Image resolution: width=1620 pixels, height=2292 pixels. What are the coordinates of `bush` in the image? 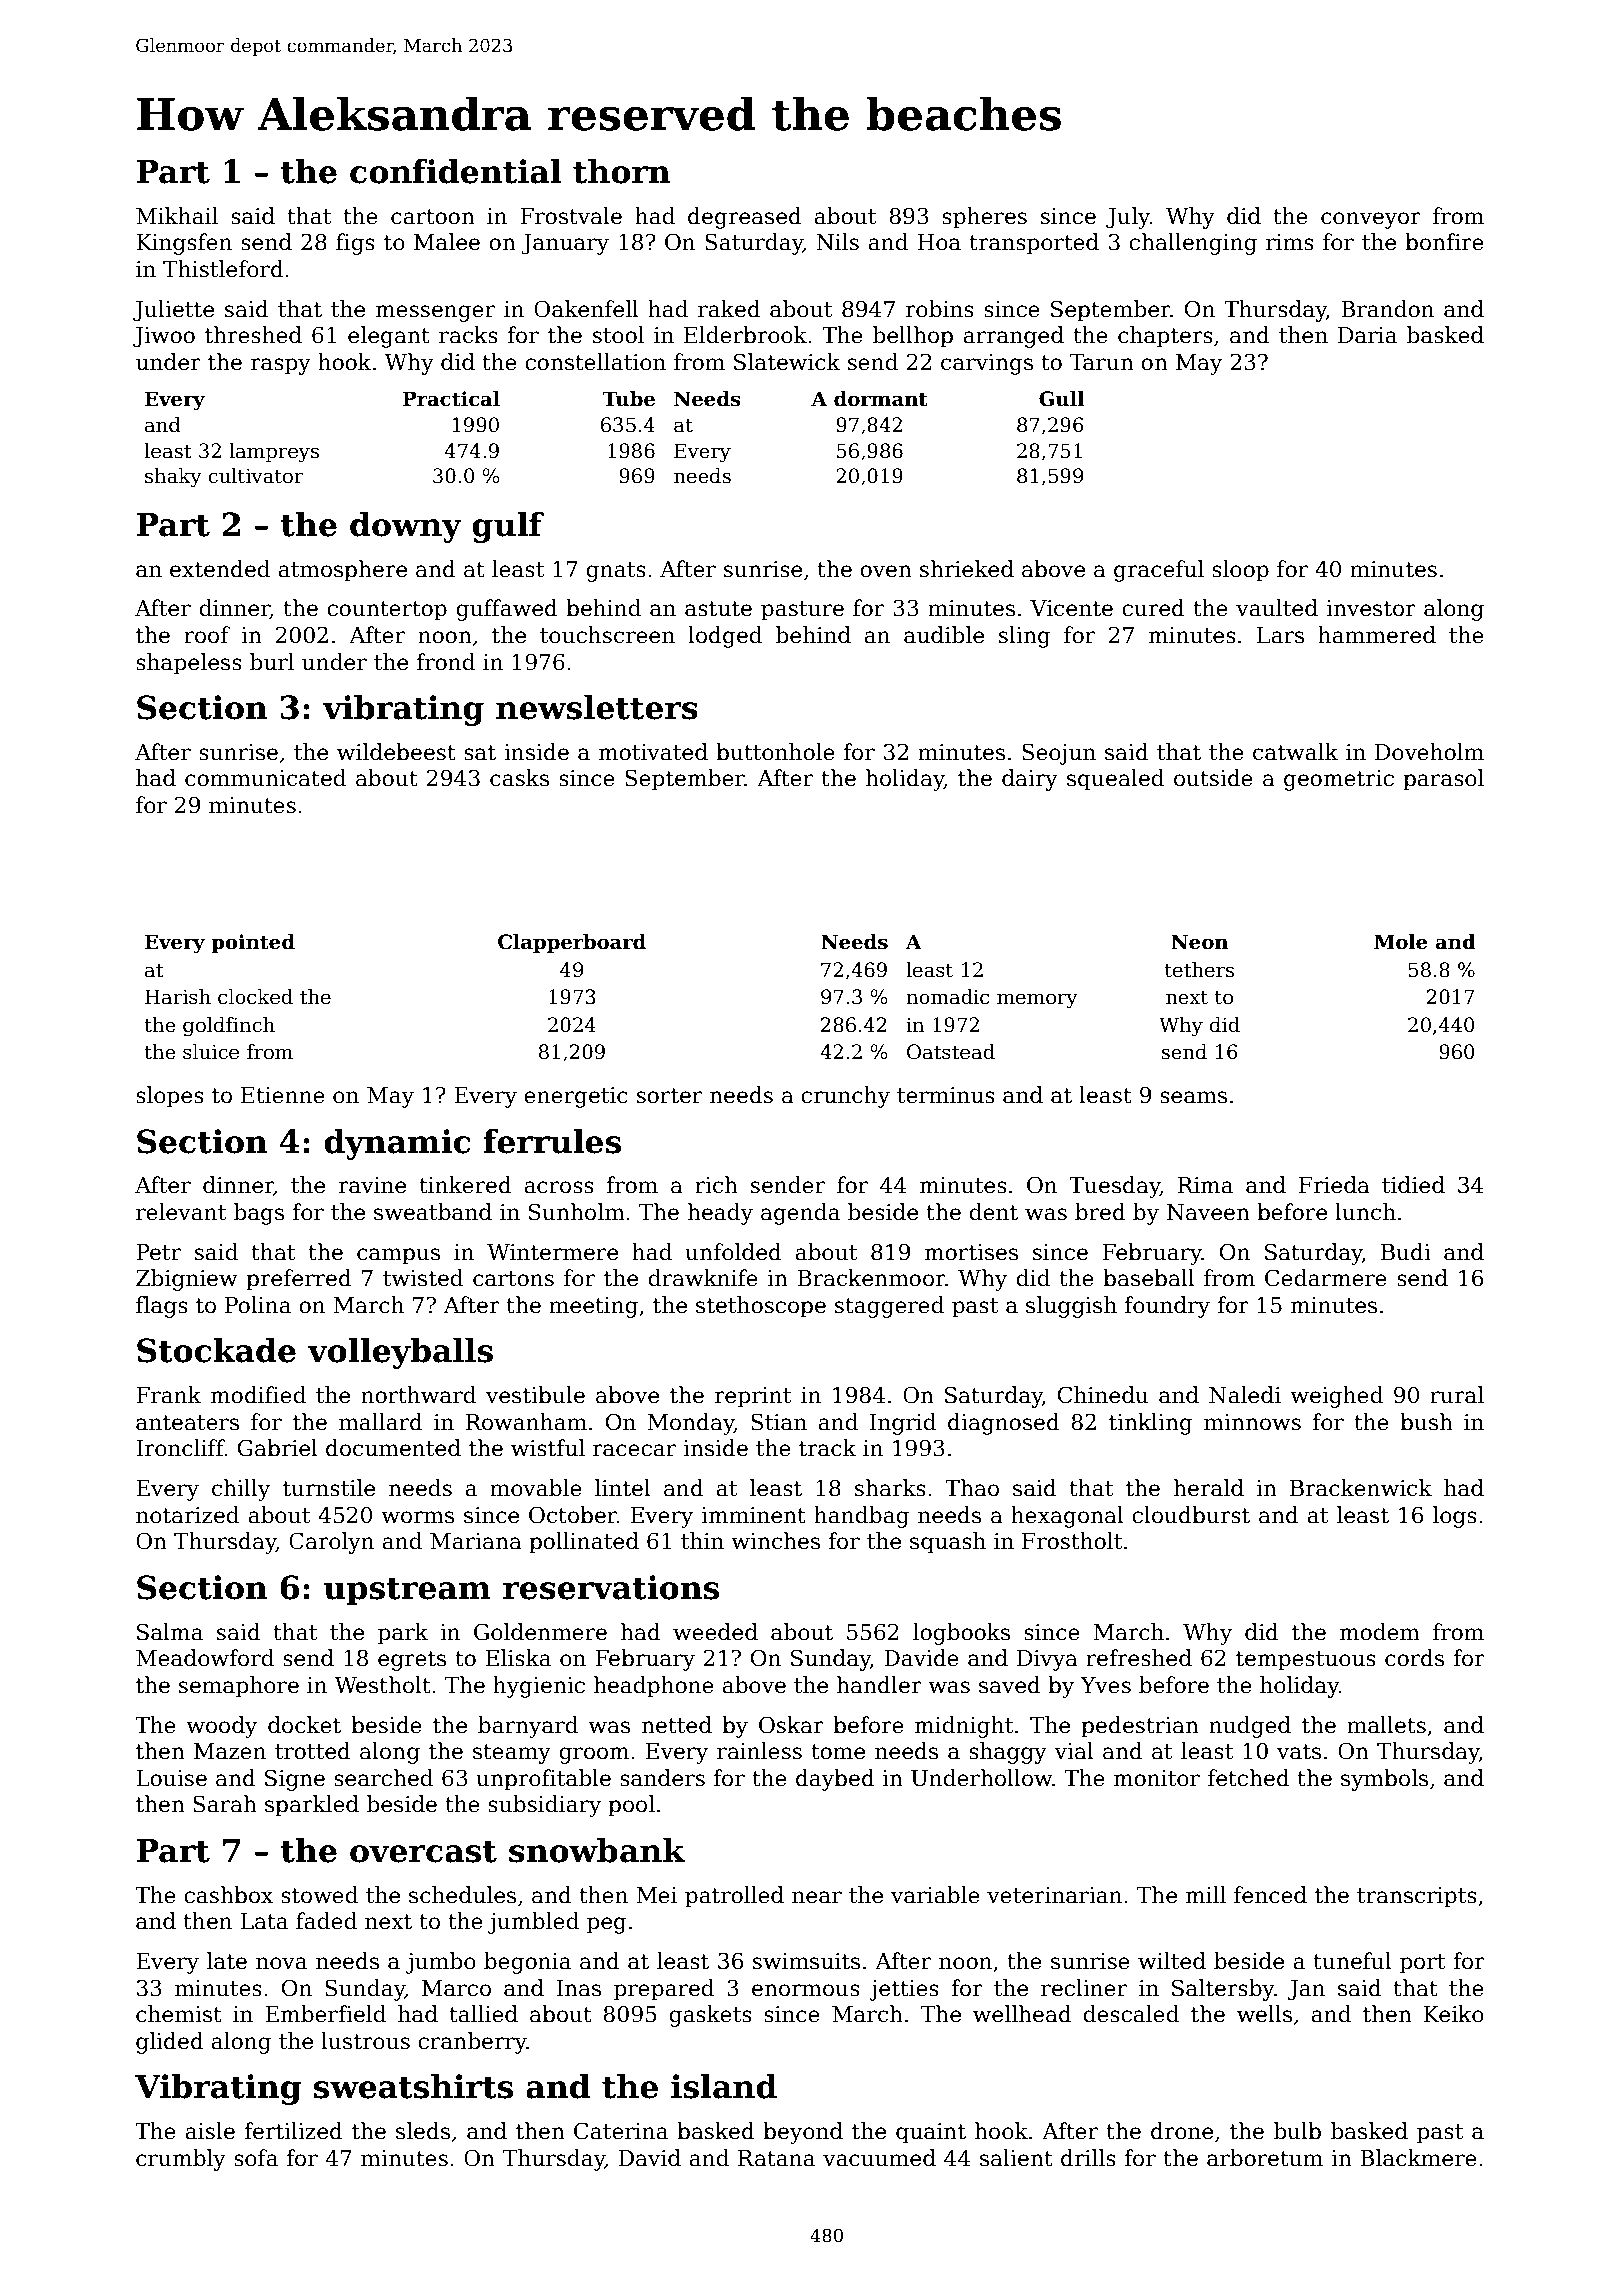 It's located at (1426, 1422).
